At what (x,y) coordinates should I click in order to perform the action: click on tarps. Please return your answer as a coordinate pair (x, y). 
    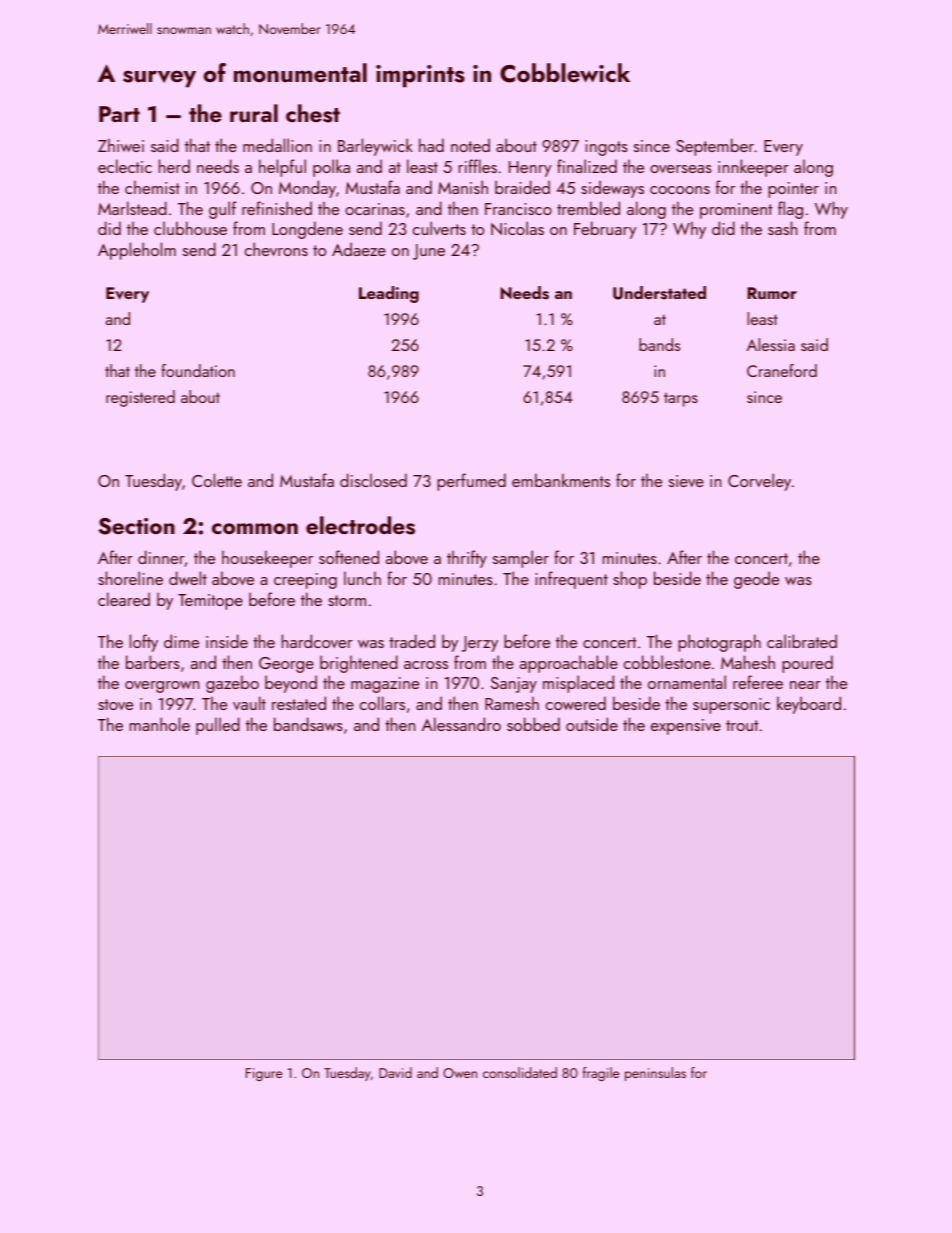
    Looking at the image, I should click on (681, 400).
